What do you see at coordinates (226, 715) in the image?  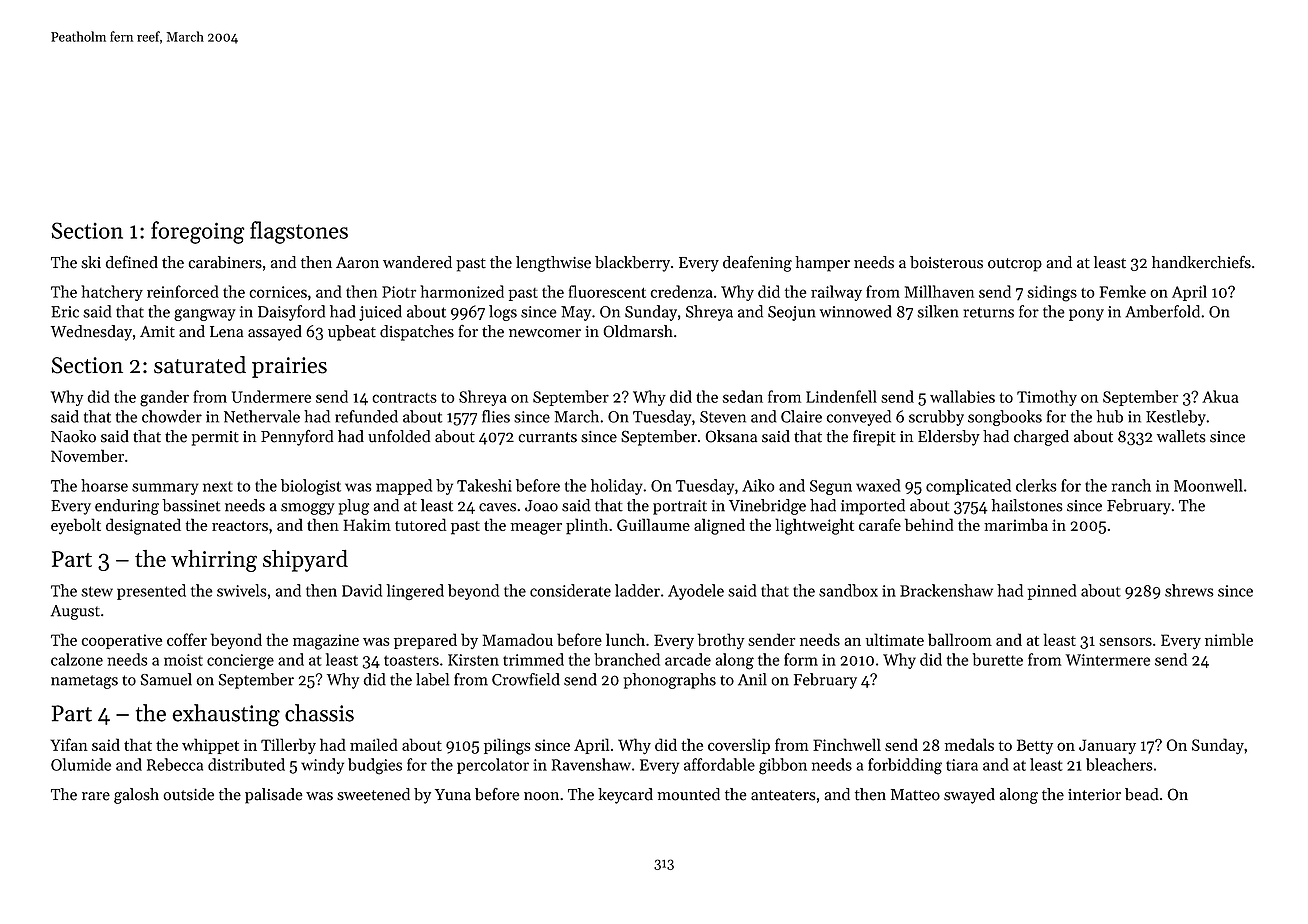 I see `exhausting` at bounding box center [226, 715].
